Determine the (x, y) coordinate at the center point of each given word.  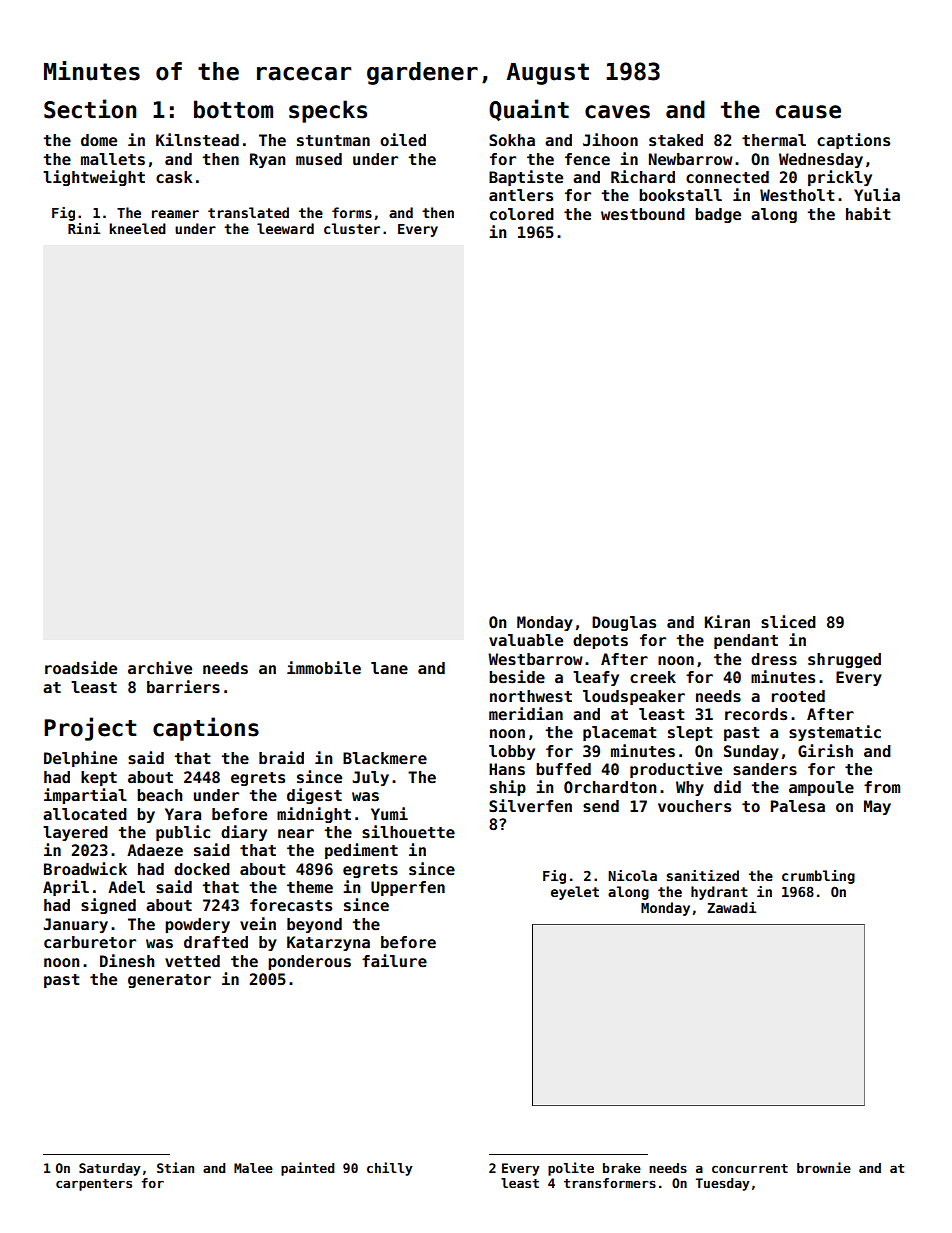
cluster (352, 228)
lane (389, 668)
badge (718, 215)
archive (160, 668)
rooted (798, 696)
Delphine (80, 759)
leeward (285, 228)
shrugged (844, 660)
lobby (512, 752)
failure (394, 961)
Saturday (110, 1169)
